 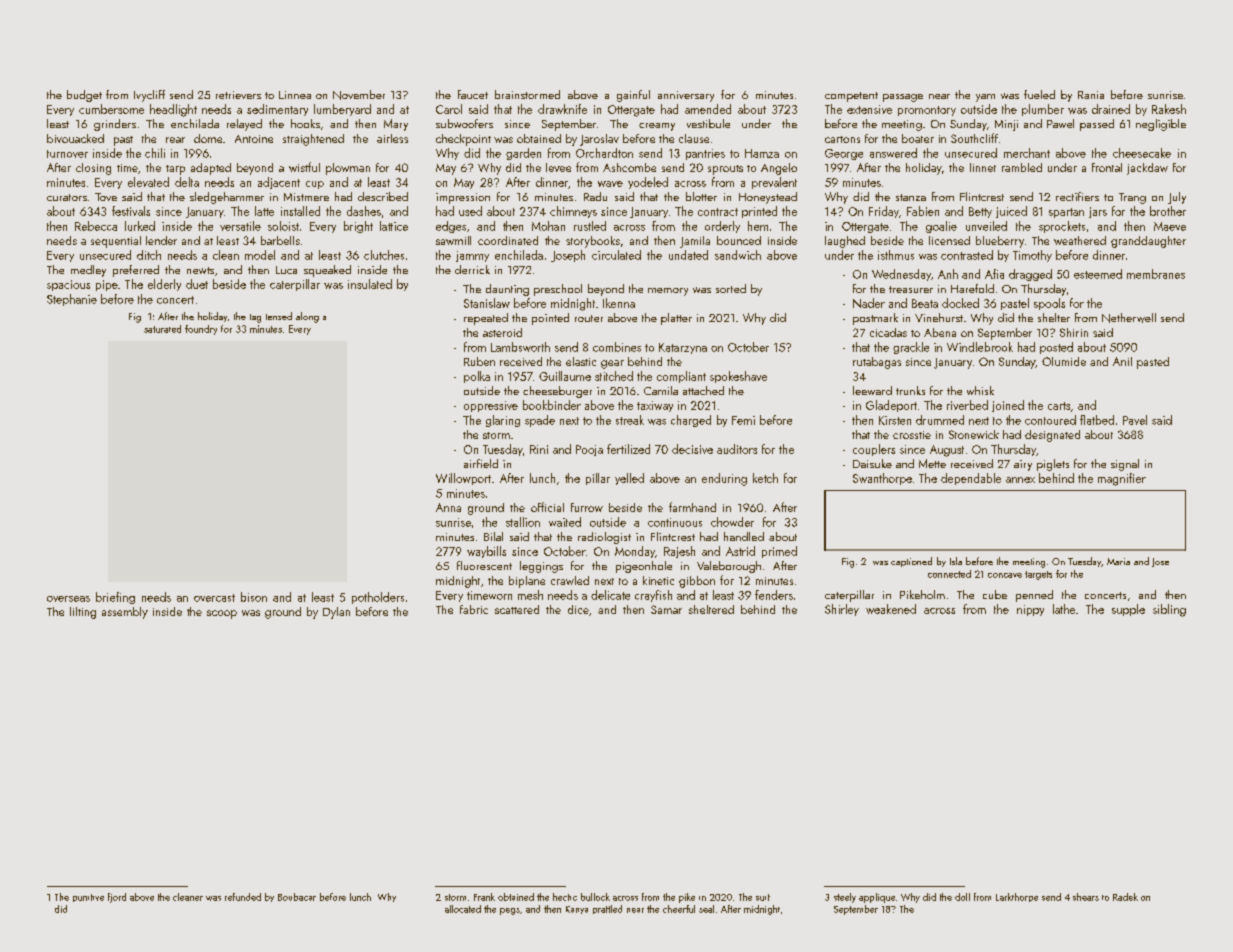 I want to click on whisk, so click(x=980, y=390).
